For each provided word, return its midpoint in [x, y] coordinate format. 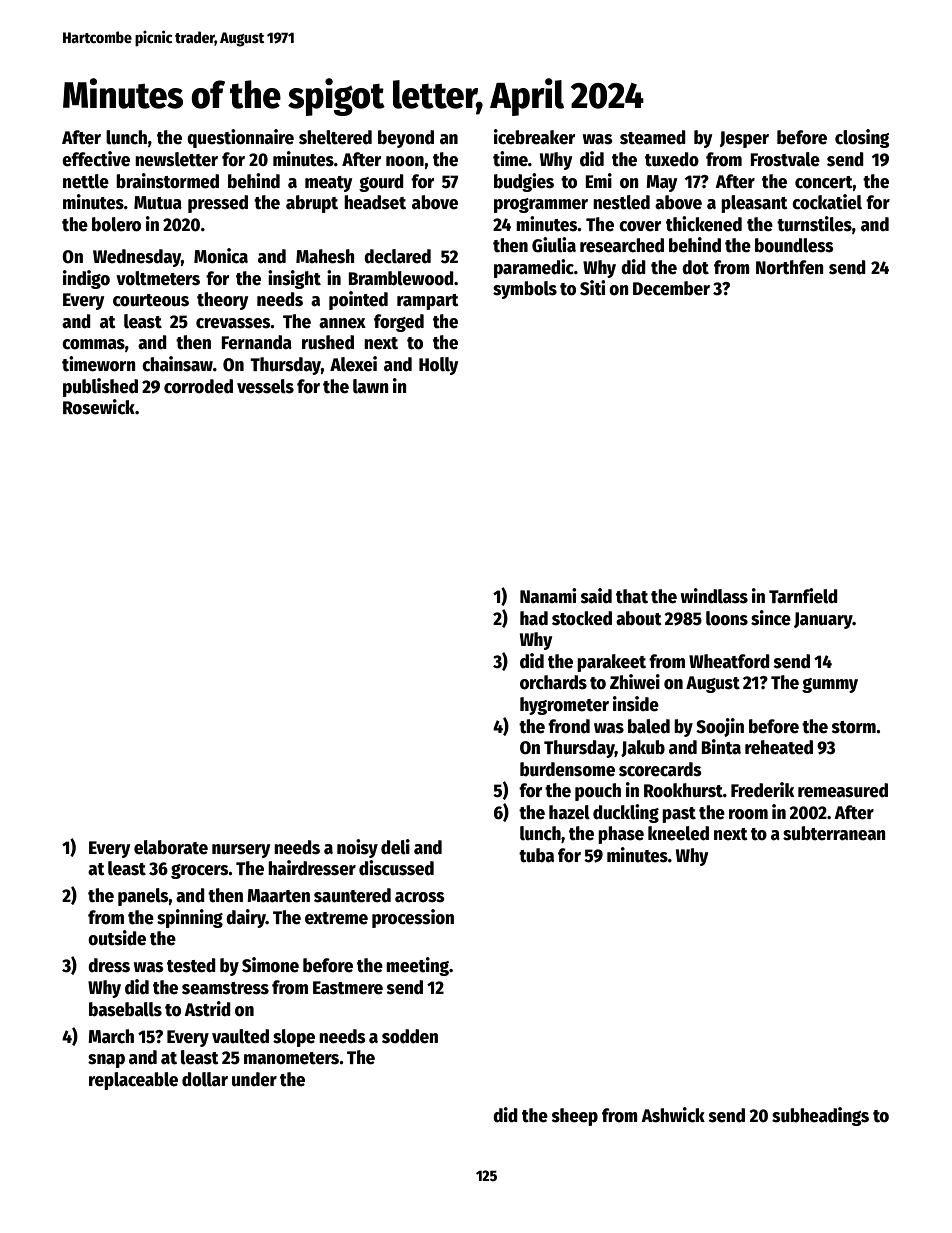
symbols [525, 290]
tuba [536, 855]
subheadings [820, 1116]
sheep [575, 1117]
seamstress [225, 988]
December [671, 288]
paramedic [534, 268]
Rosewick [99, 407]
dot [695, 267]
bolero [116, 224]
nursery [241, 851]
